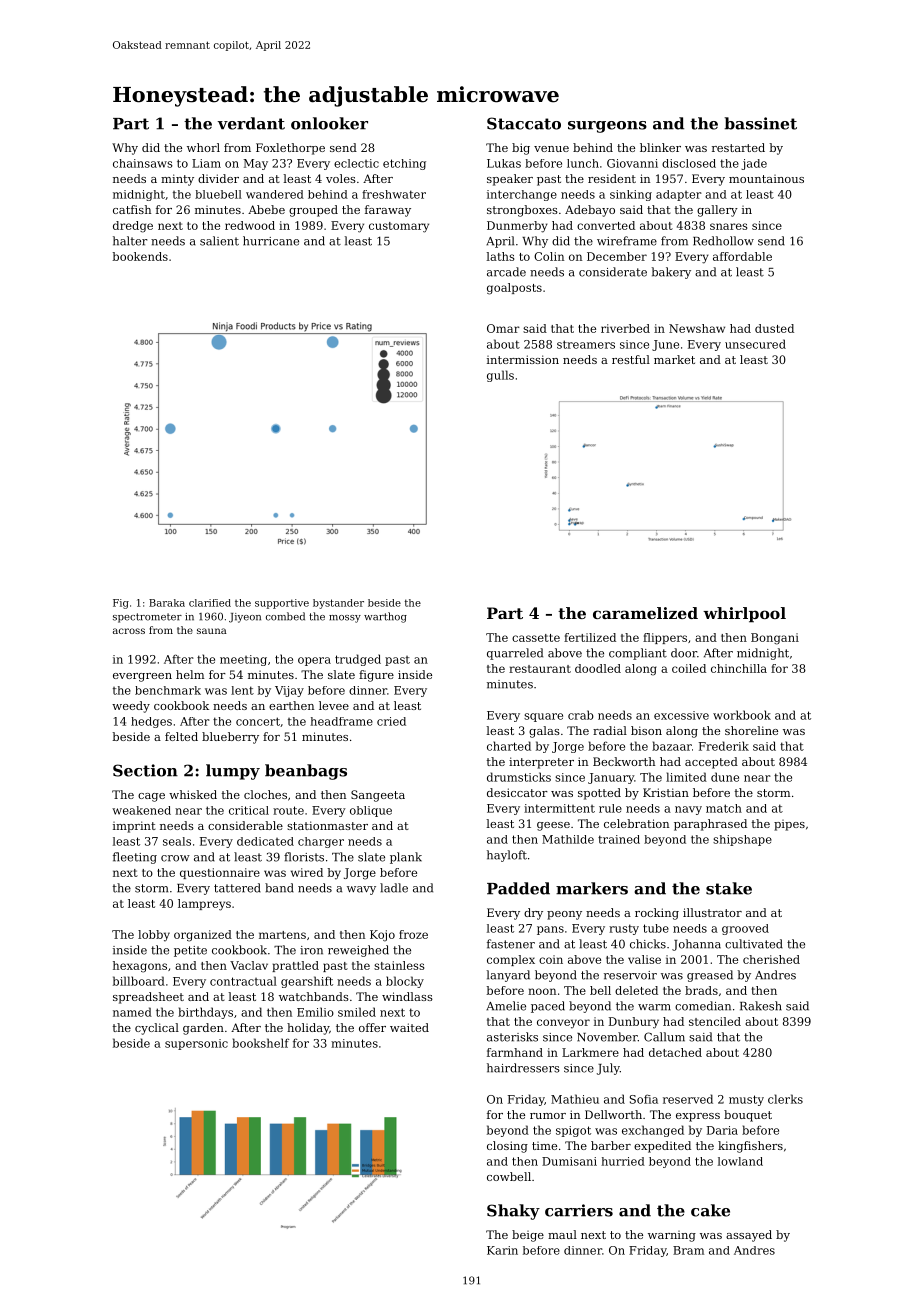 The height and width of the screenshot is (1314, 924). I want to click on supersonic, so click(196, 1044).
